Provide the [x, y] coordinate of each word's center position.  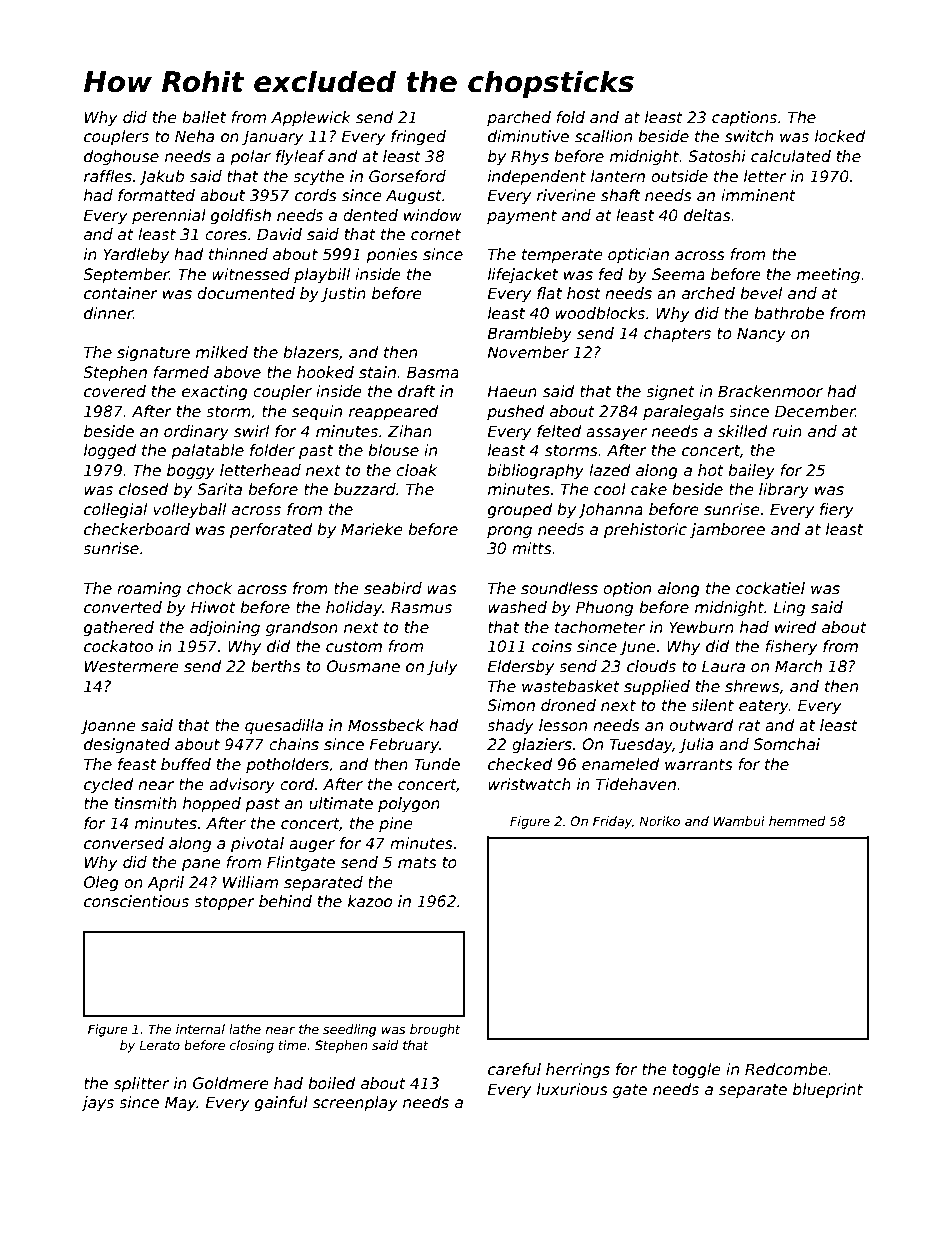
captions [744, 118]
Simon [511, 705]
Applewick [311, 118]
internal [200, 1029]
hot [711, 470]
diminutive [528, 136]
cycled [108, 785]
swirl [251, 431]
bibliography [536, 471]
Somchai [786, 744]
